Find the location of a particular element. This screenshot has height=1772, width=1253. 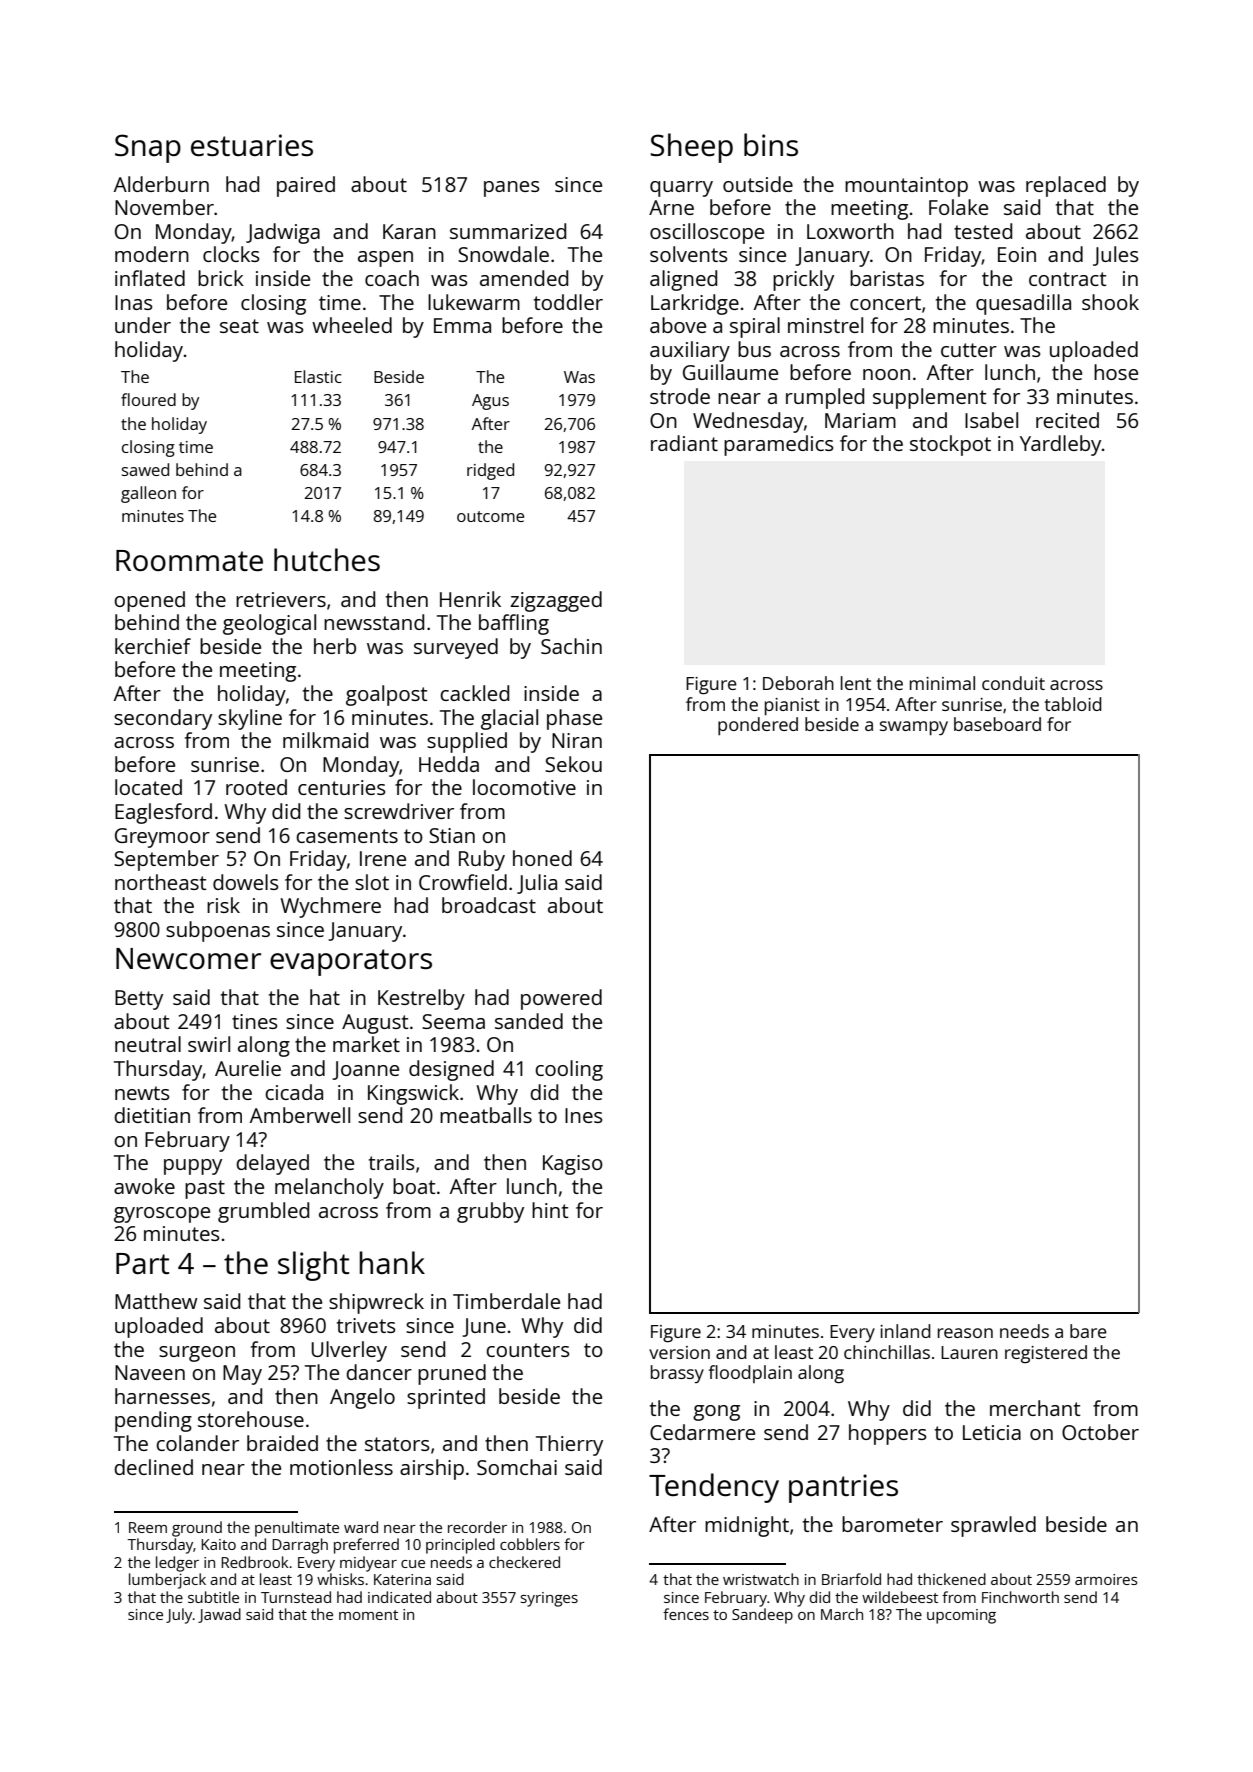

Sheep is located at coordinates (691, 148).
